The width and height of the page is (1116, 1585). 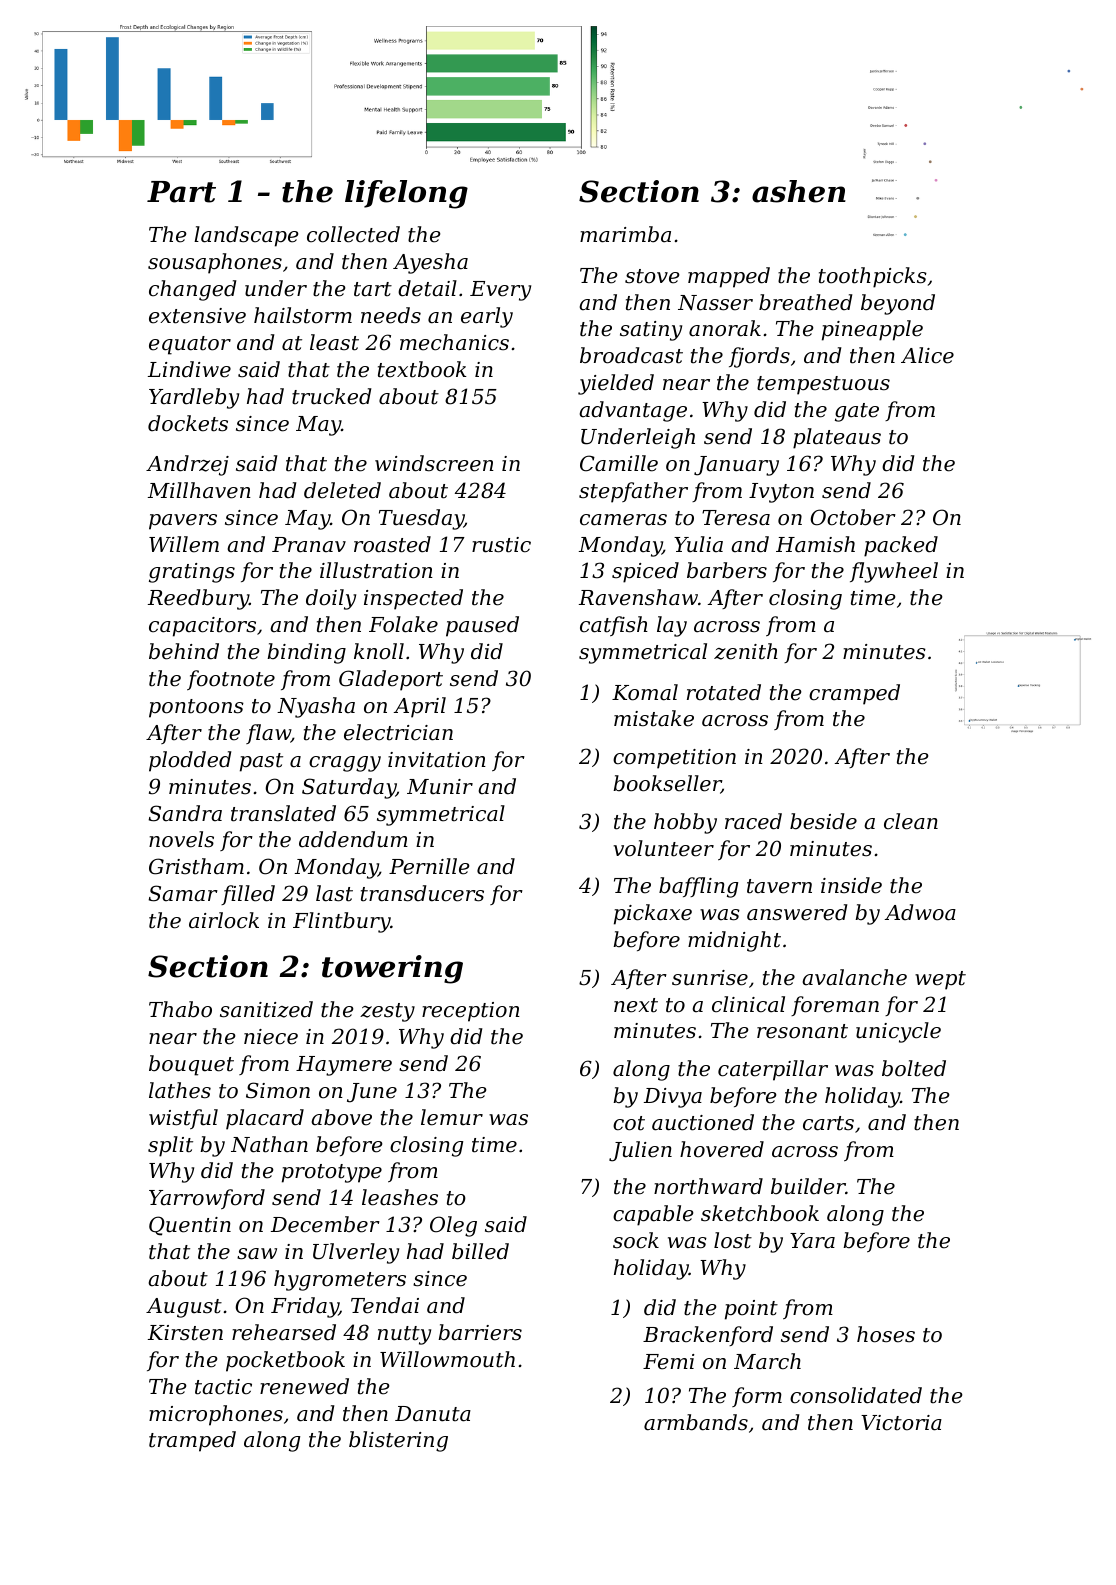 What do you see at coordinates (452, 1117) in the page?
I see `lemur` at bounding box center [452, 1117].
